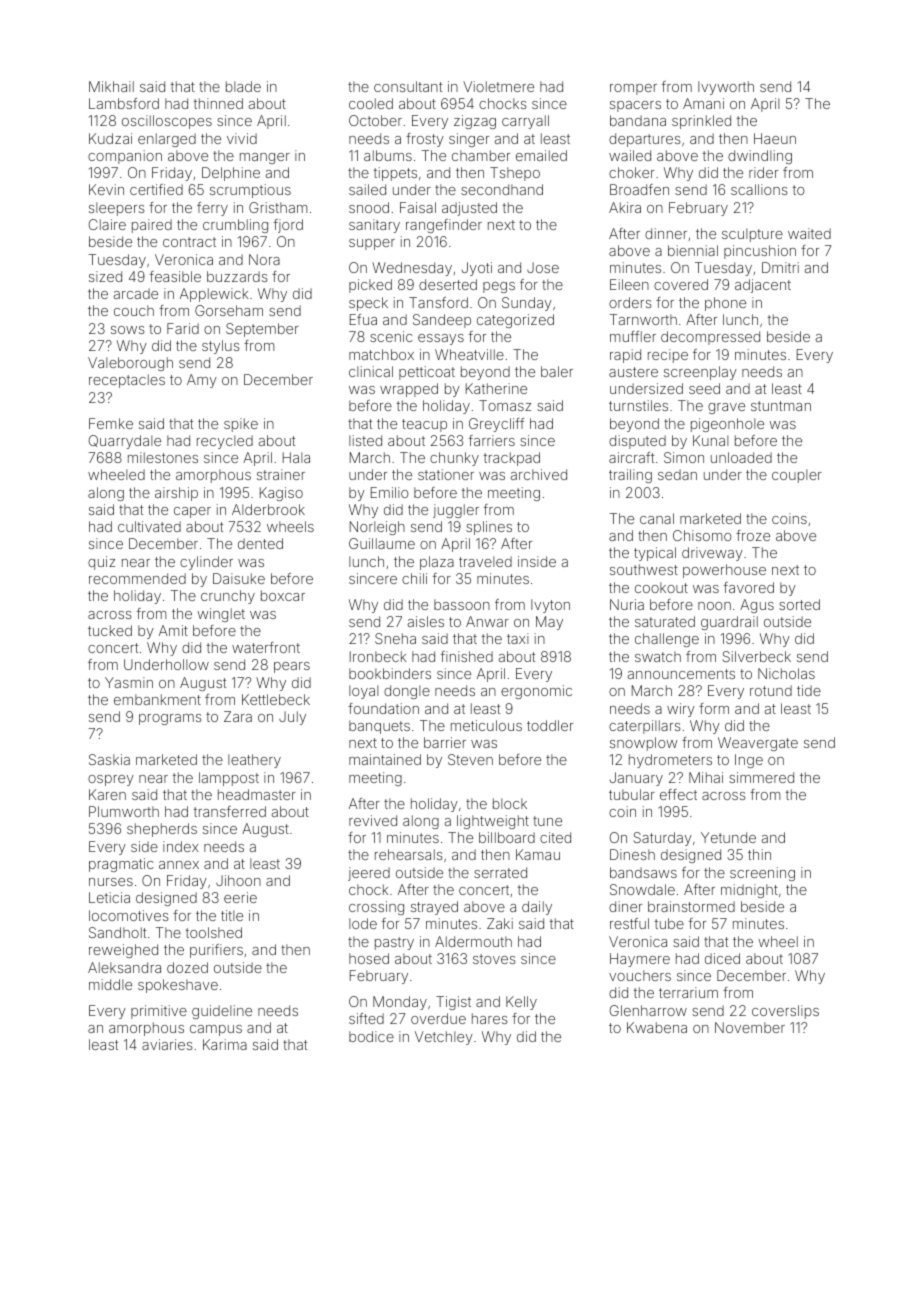  Describe the element at coordinates (758, 744) in the screenshot. I see `Weavergate` at that location.
